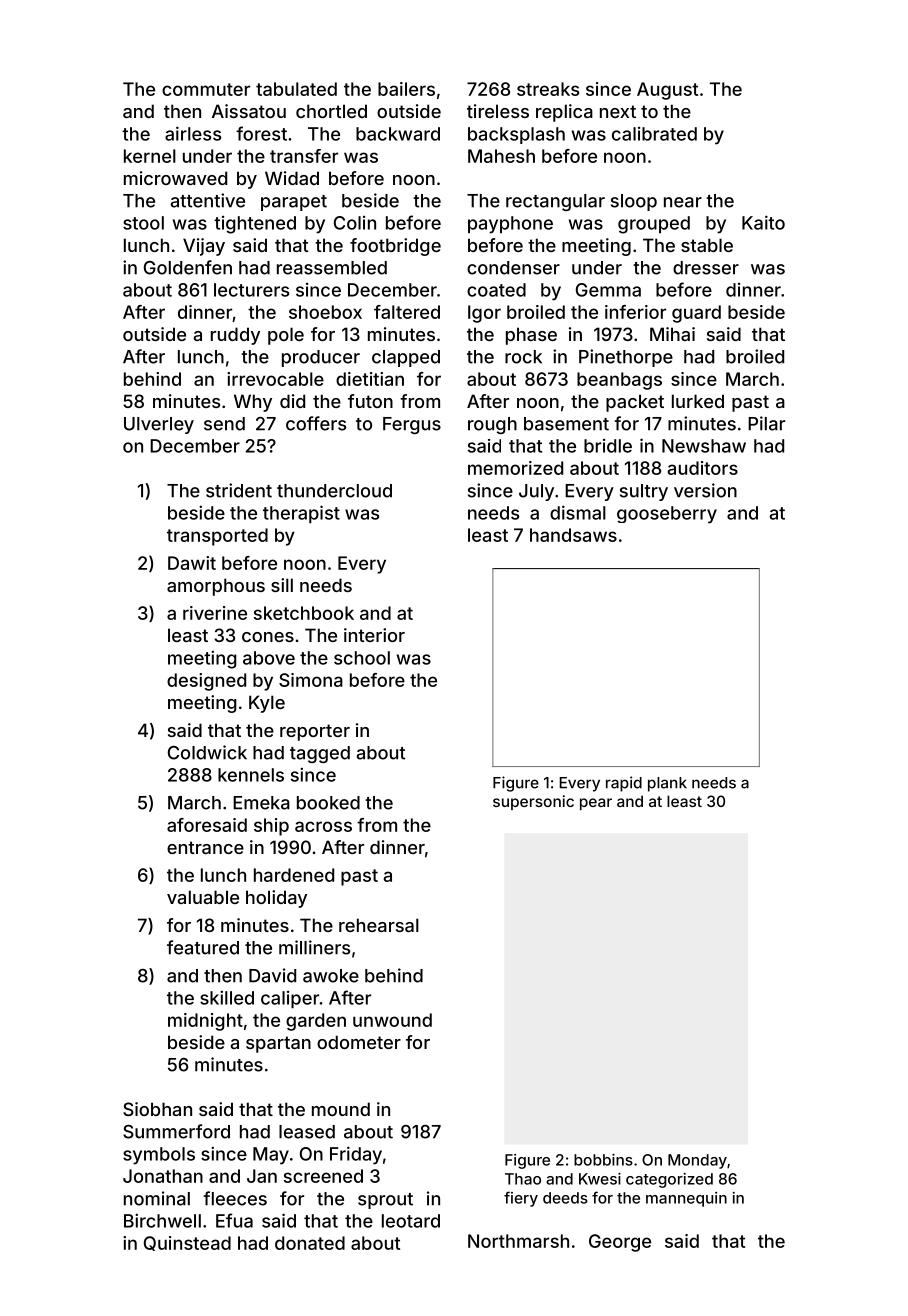 The image size is (908, 1316). What do you see at coordinates (521, 1199) in the screenshot?
I see `fiery` at bounding box center [521, 1199].
